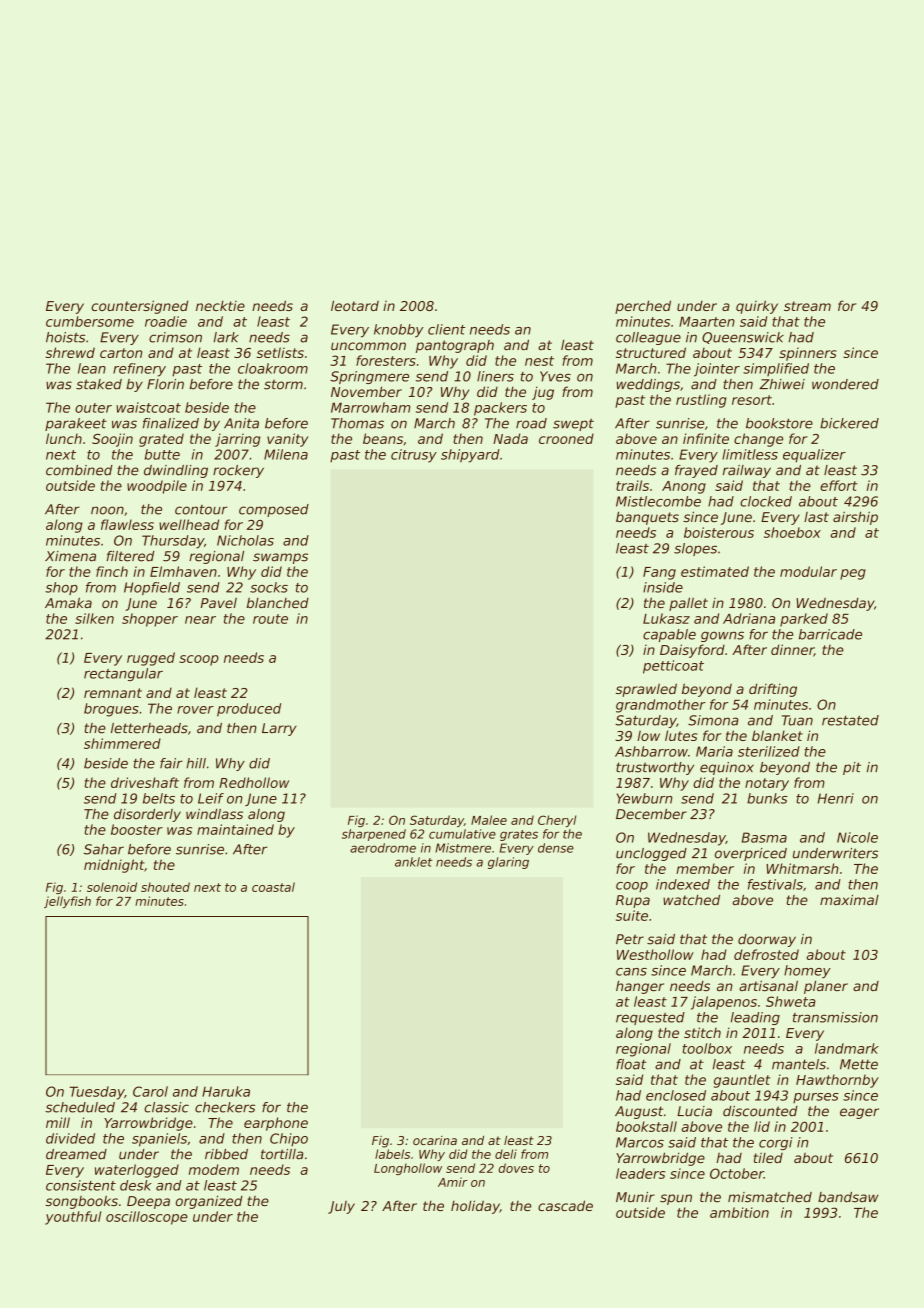  Describe the element at coordinates (238, 471) in the document. I see `rockery` at that location.
